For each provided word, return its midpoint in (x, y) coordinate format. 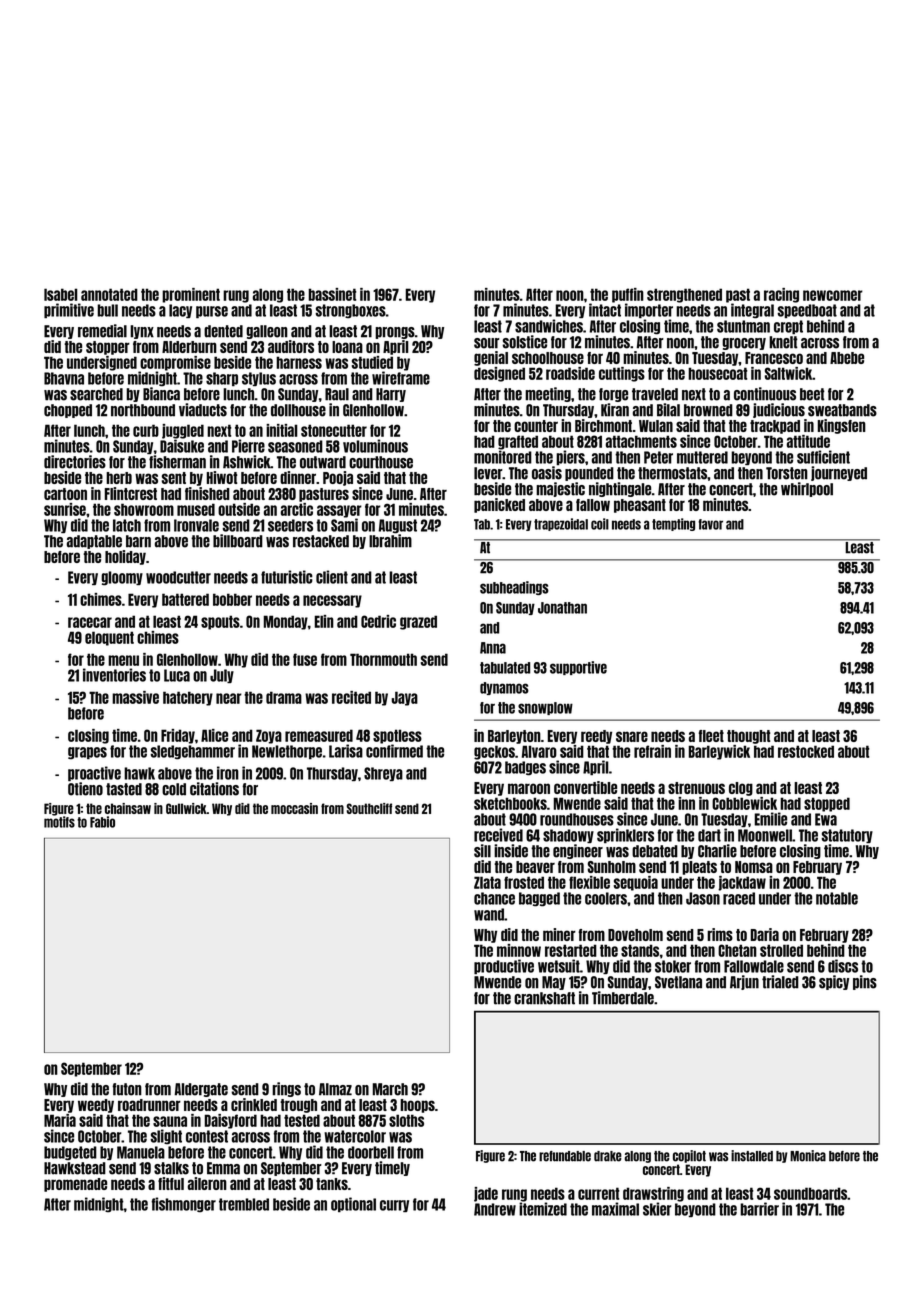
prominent (191, 295)
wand (489, 914)
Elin (324, 621)
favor (710, 524)
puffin (628, 295)
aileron (207, 1183)
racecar (90, 622)
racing (781, 295)
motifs (59, 822)
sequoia (636, 883)
